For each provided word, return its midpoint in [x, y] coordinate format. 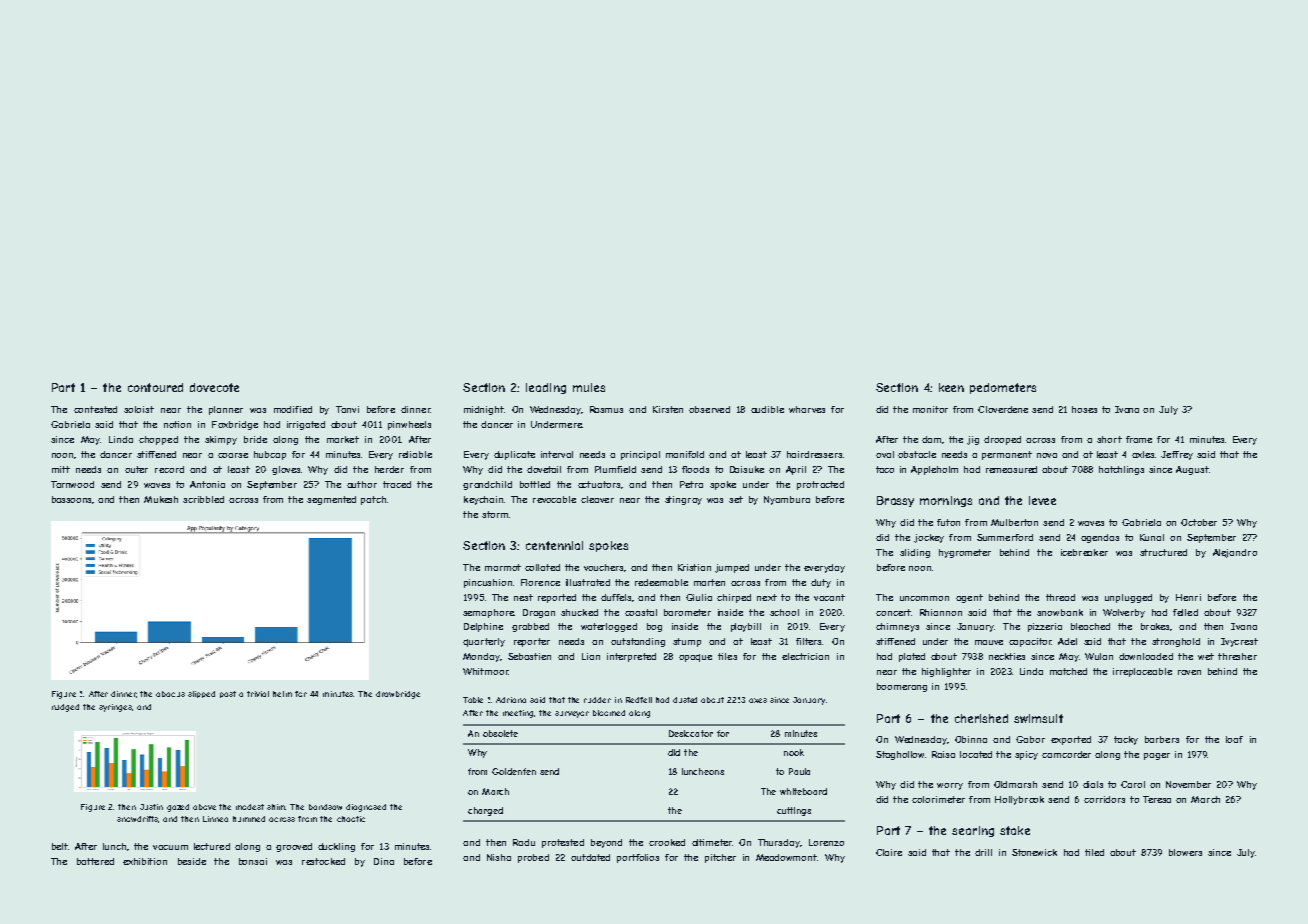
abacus [170, 694]
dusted [685, 700]
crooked [667, 842]
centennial [554, 545]
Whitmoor [486, 671]
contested [95, 409]
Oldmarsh [1015, 784]
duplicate [514, 455]
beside [192, 861]
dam [931, 439]
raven [1189, 672]
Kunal [1152, 537]
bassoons [72, 500]
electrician [805, 656]
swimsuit [1038, 718]
